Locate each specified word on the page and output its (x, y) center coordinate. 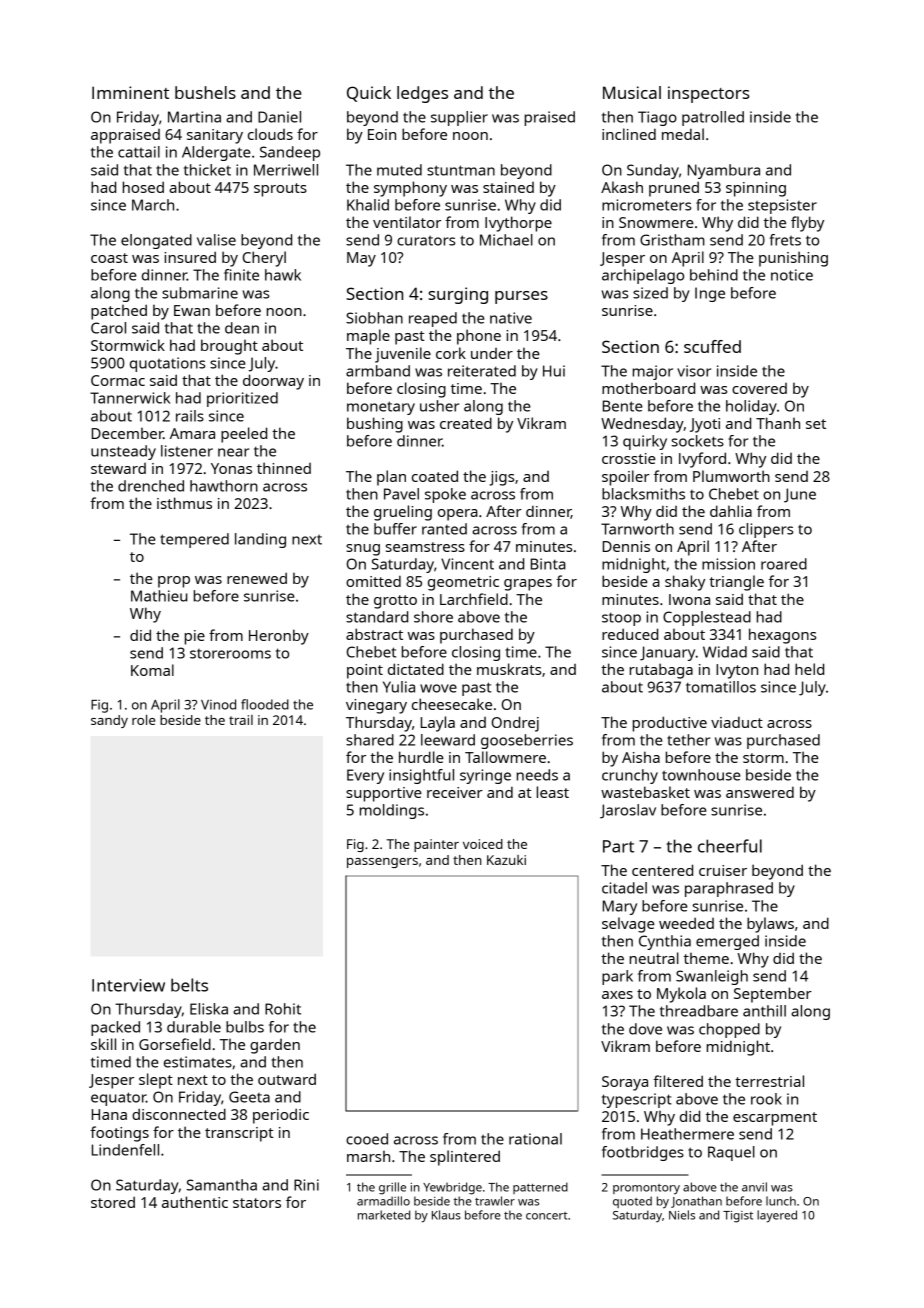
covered (759, 388)
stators (257, 1203)
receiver (455, 792)
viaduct (737, 722)
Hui (554, 371)
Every (365, 776)
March (153, 205)
